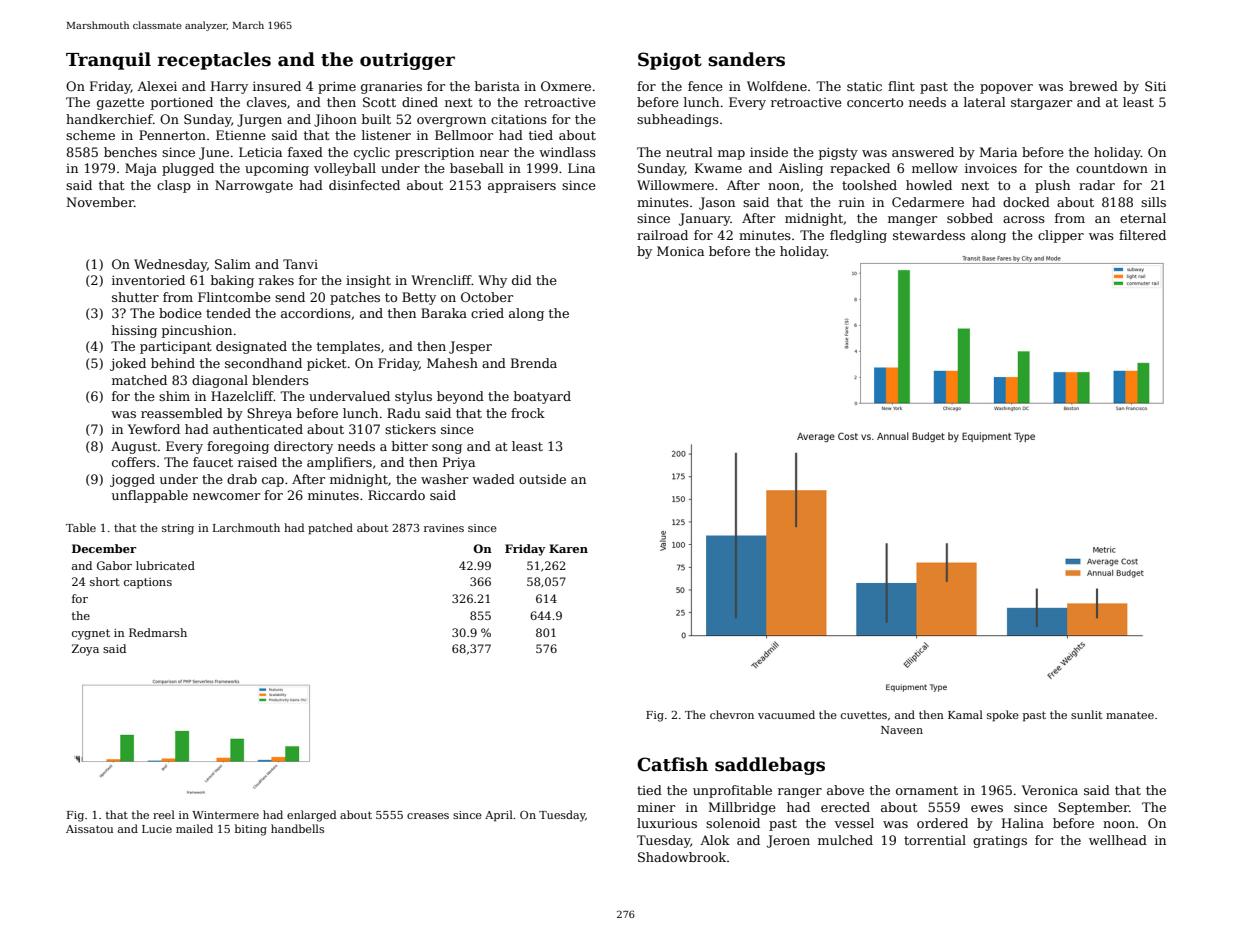 This document has height=952, width=1233. I want to click on clipper, so click(1061, 236).
